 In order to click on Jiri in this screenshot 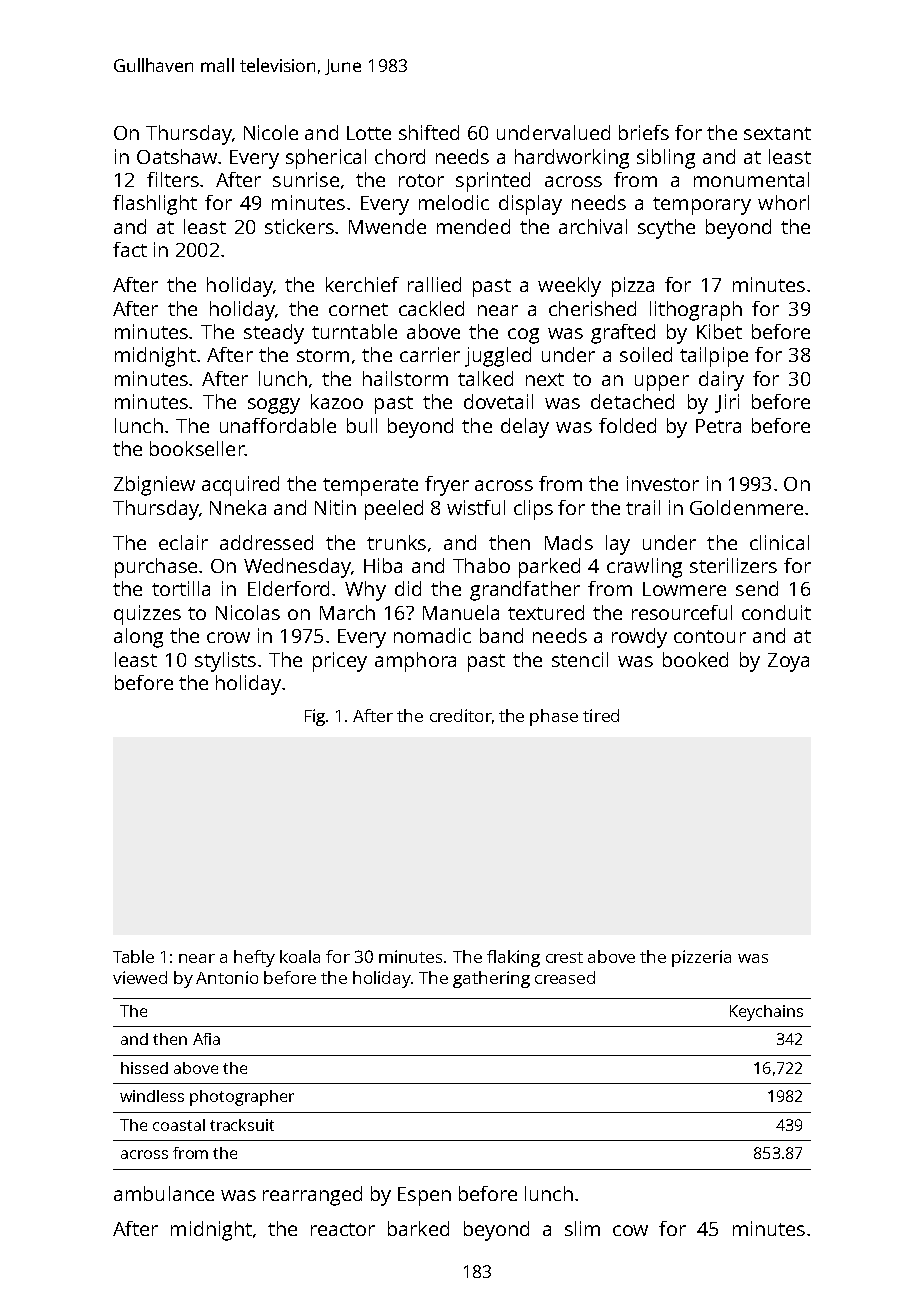, I will do `click(727, 403)`.
